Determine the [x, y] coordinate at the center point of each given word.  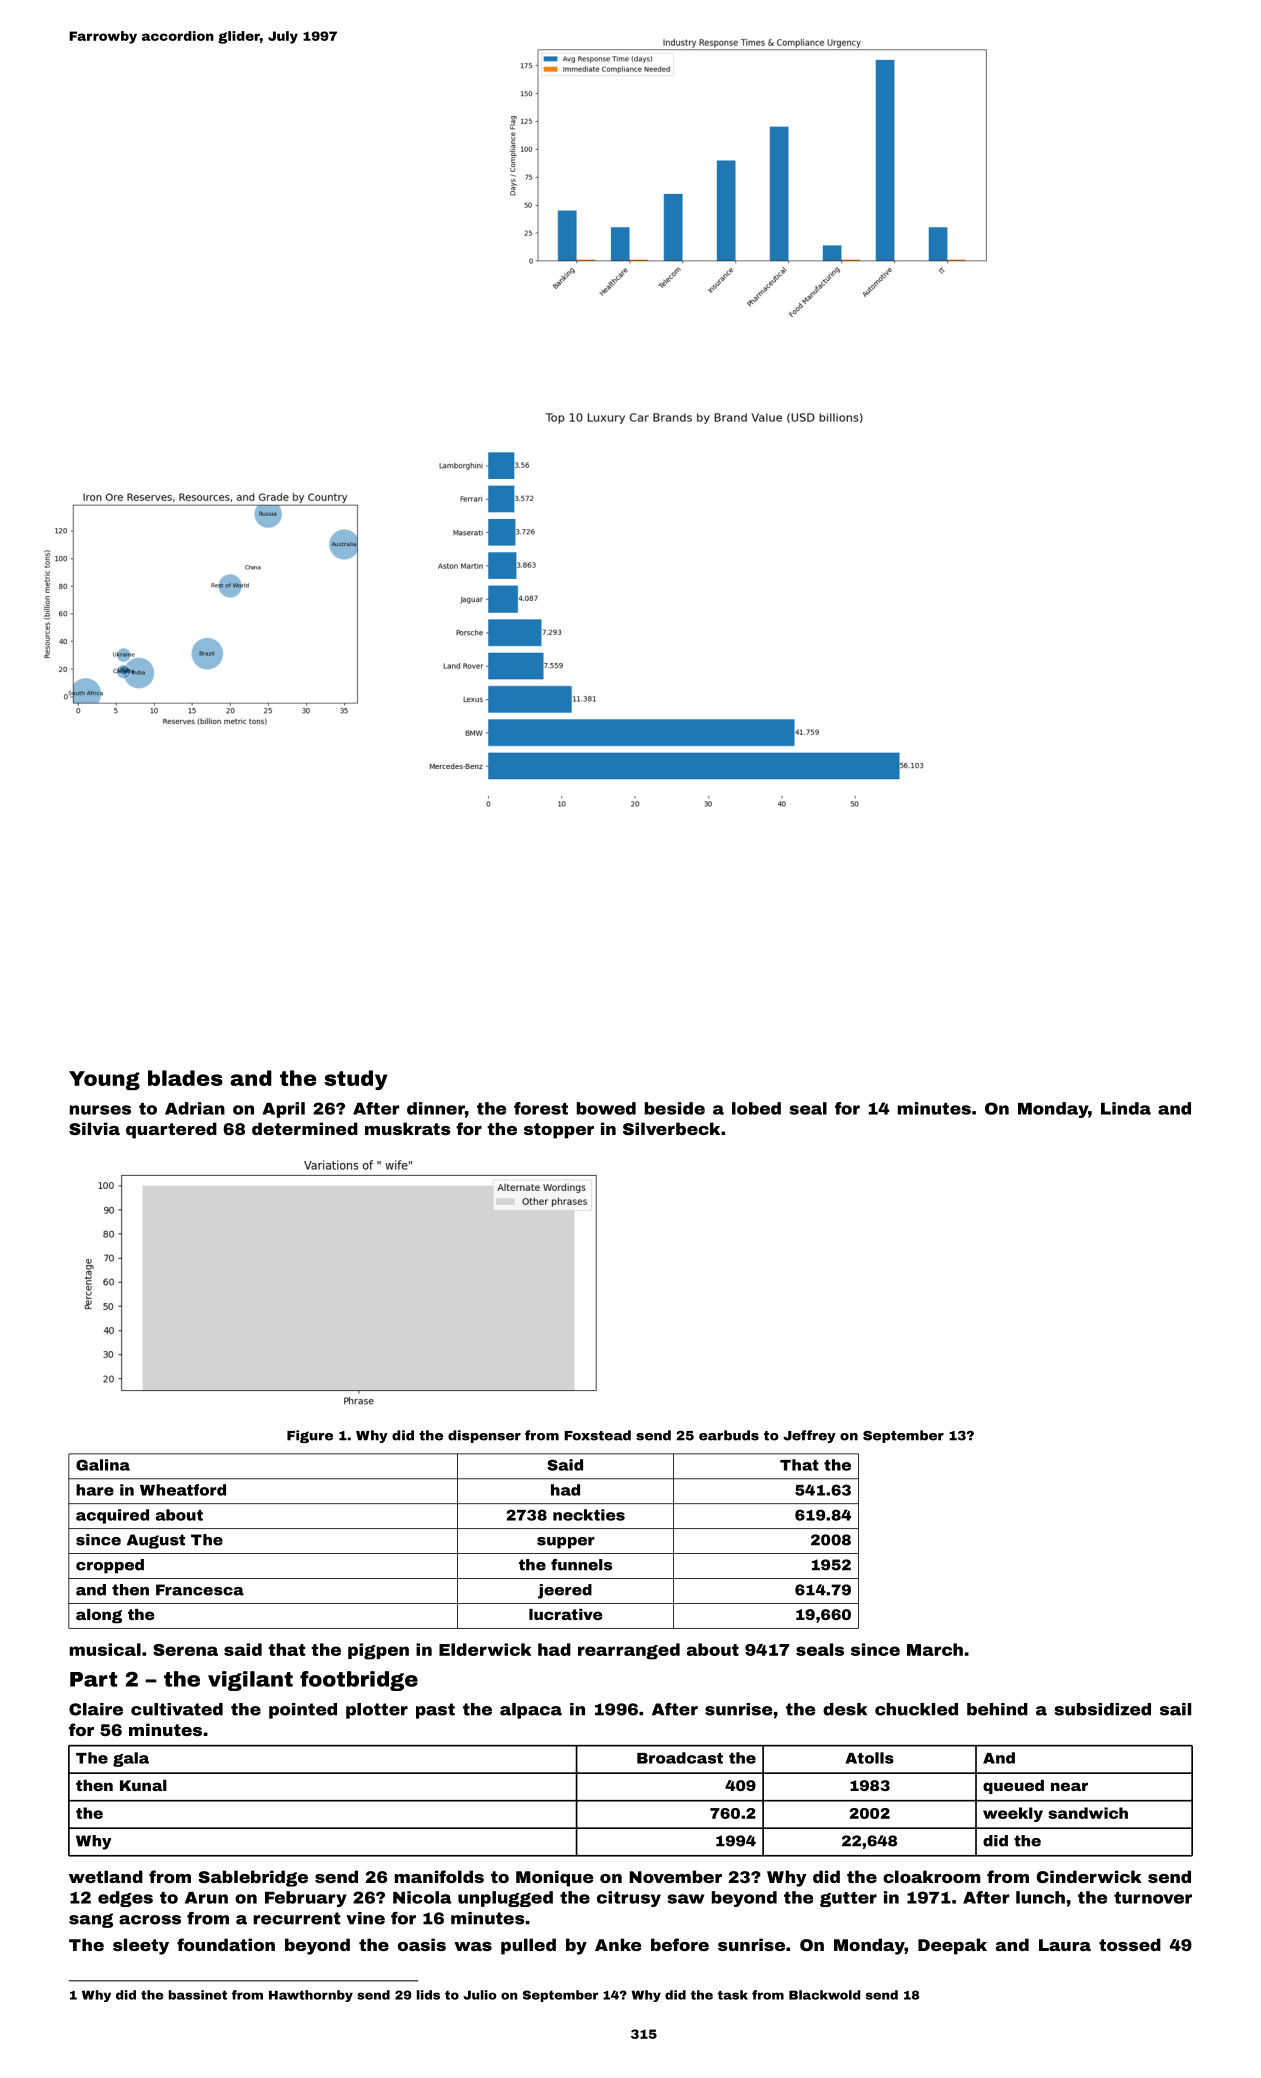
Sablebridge [253, 1878]
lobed [756, 1108]
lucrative [565, 1614]
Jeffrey [809, 1436]
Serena [185, 1650]
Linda [1126, 1108]
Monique [554, 1878]
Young [104, 1080]
